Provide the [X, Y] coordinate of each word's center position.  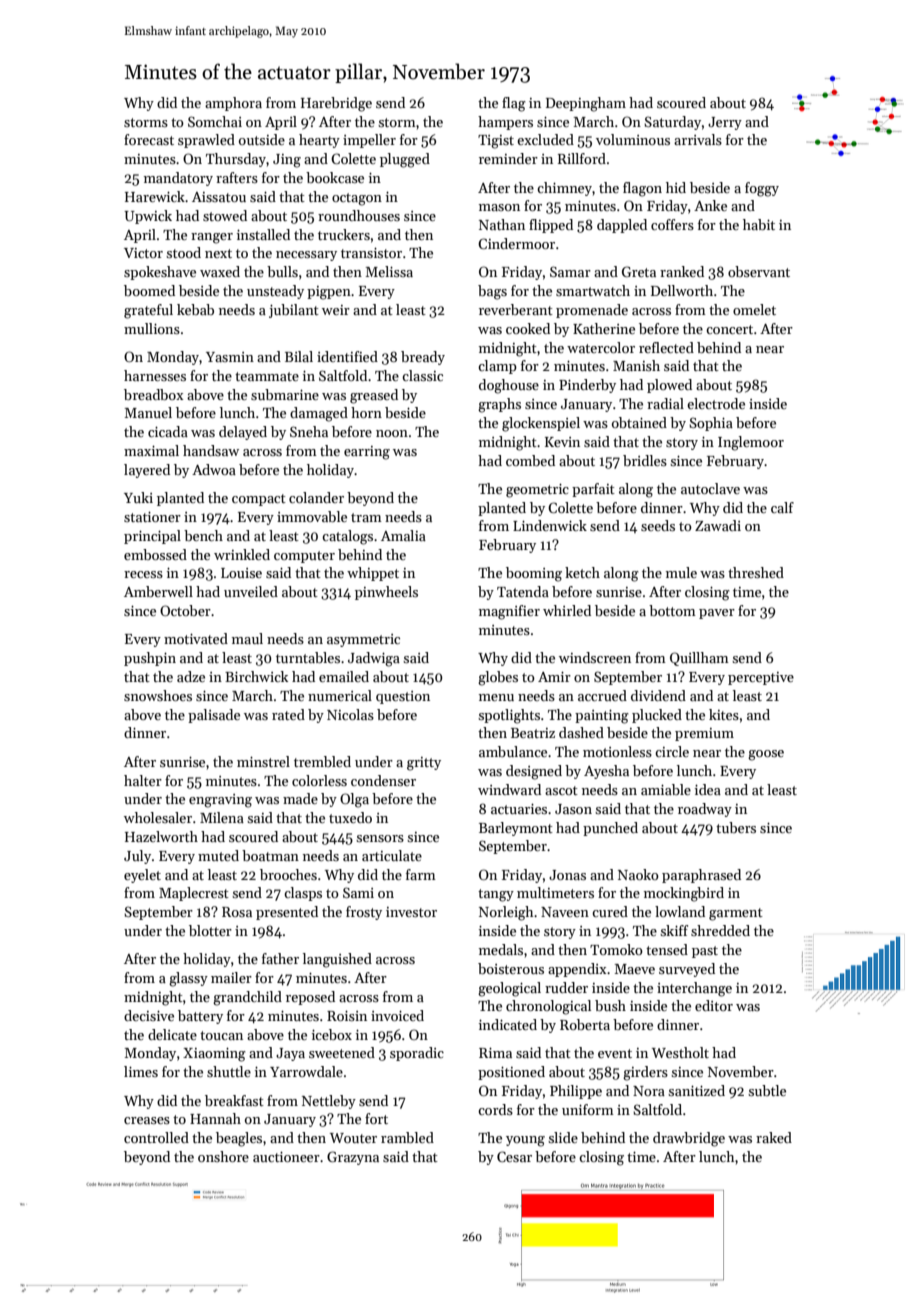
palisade [214, 716]
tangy [496, 895]
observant [759, 271]
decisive [149, 1015]
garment [736, 914]
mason [499, 207]
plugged [405, 160]
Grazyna [353, 1158]
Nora [649, 1091]
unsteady [275, 292]
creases [147, 1120]
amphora [233, 104]
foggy [762, 189]
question [403, 697]
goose [766, 755]
